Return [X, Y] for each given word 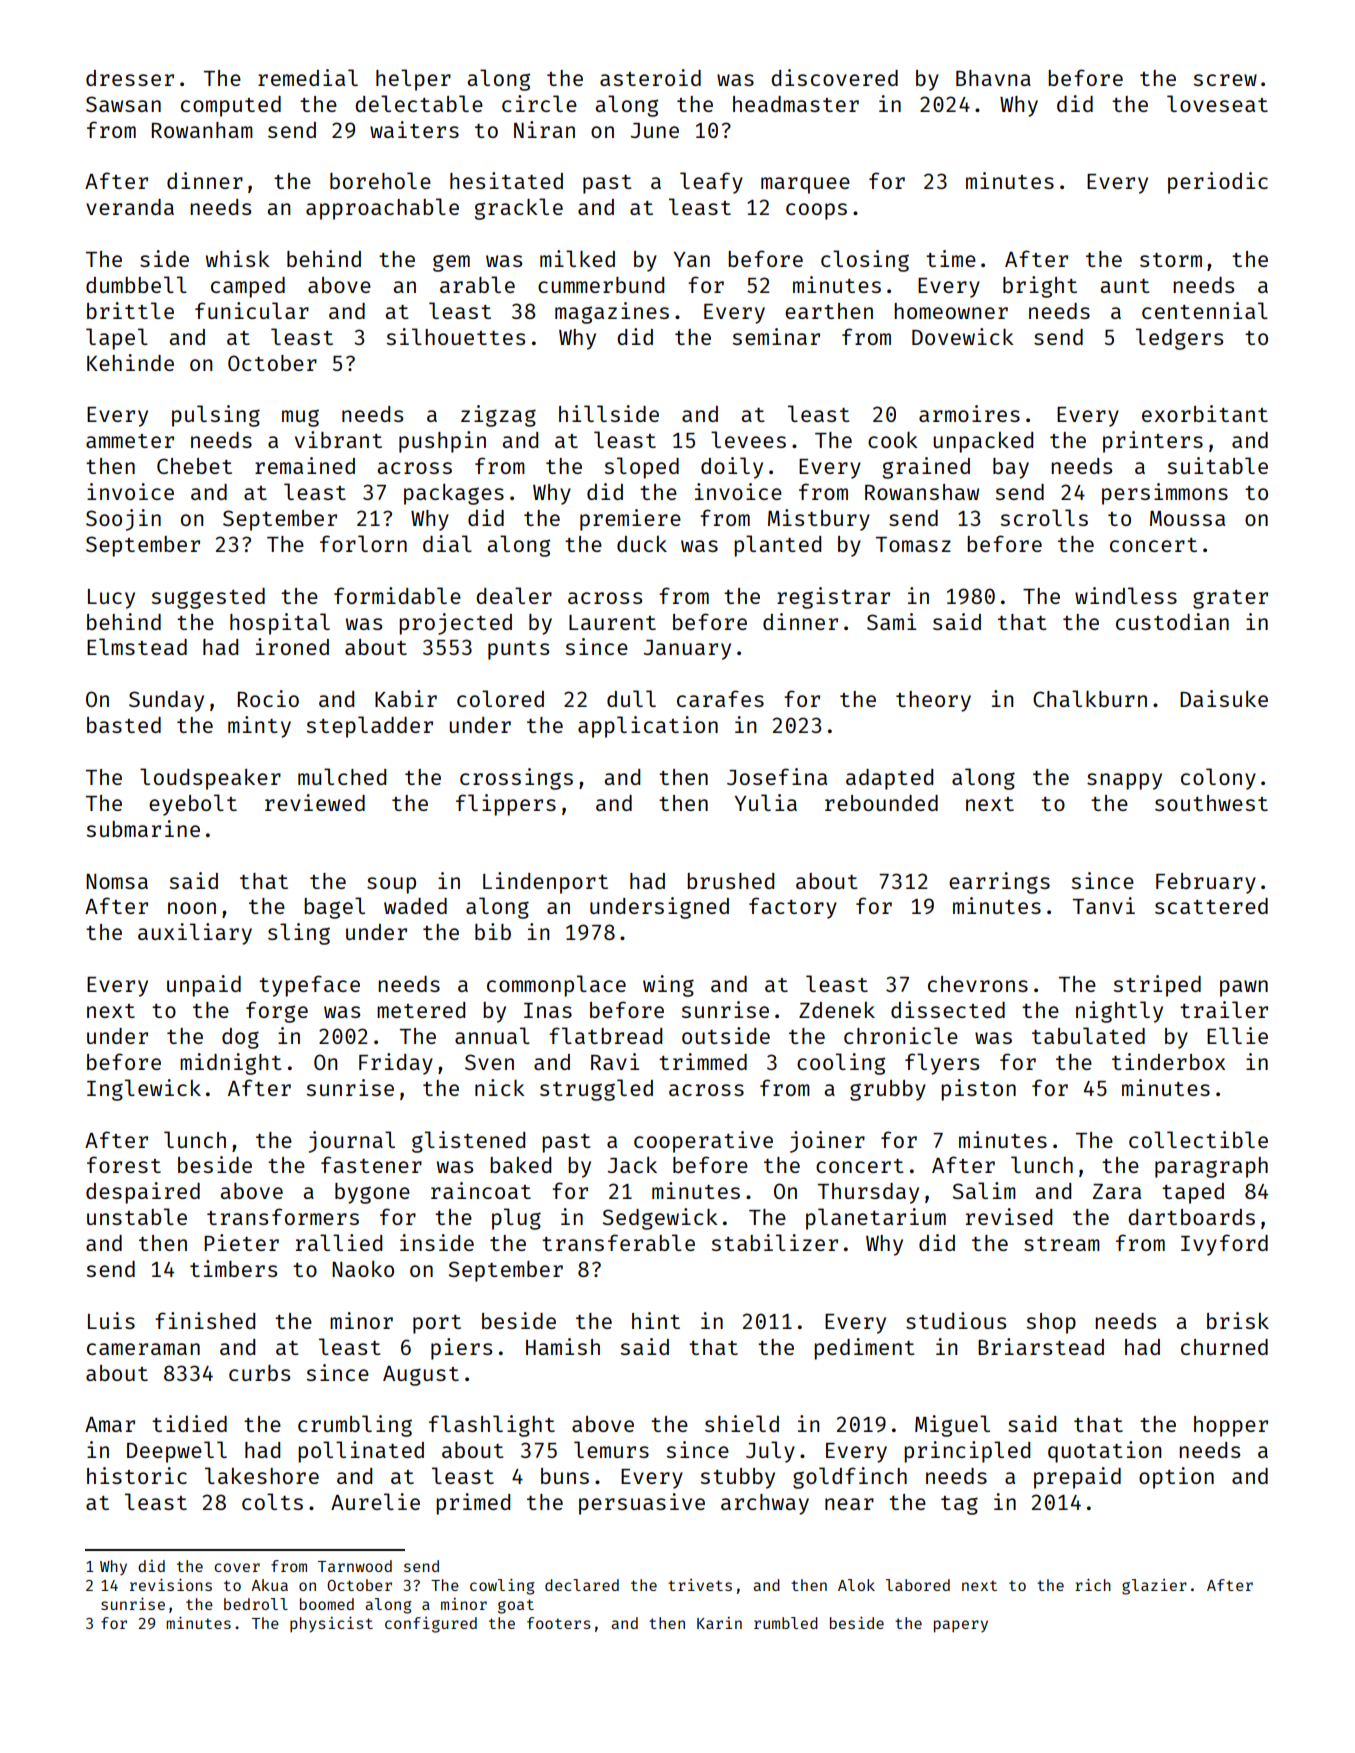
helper [413, 80]
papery [961, 1626]
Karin [719, 1623]
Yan [692, 259]
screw [1225, 80]
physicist [331, 1625]
